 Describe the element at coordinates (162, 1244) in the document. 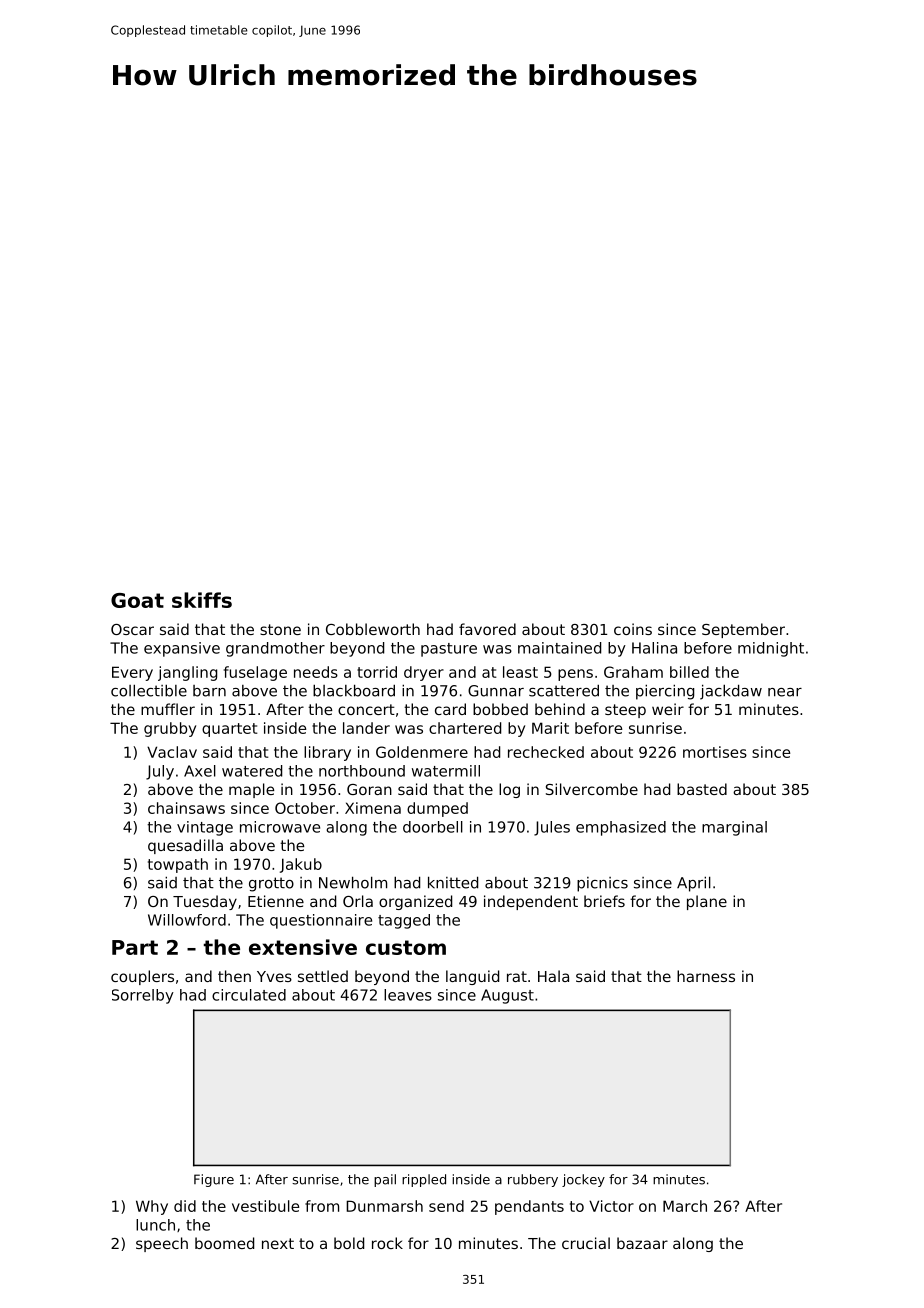

I see `speech` at that location.
